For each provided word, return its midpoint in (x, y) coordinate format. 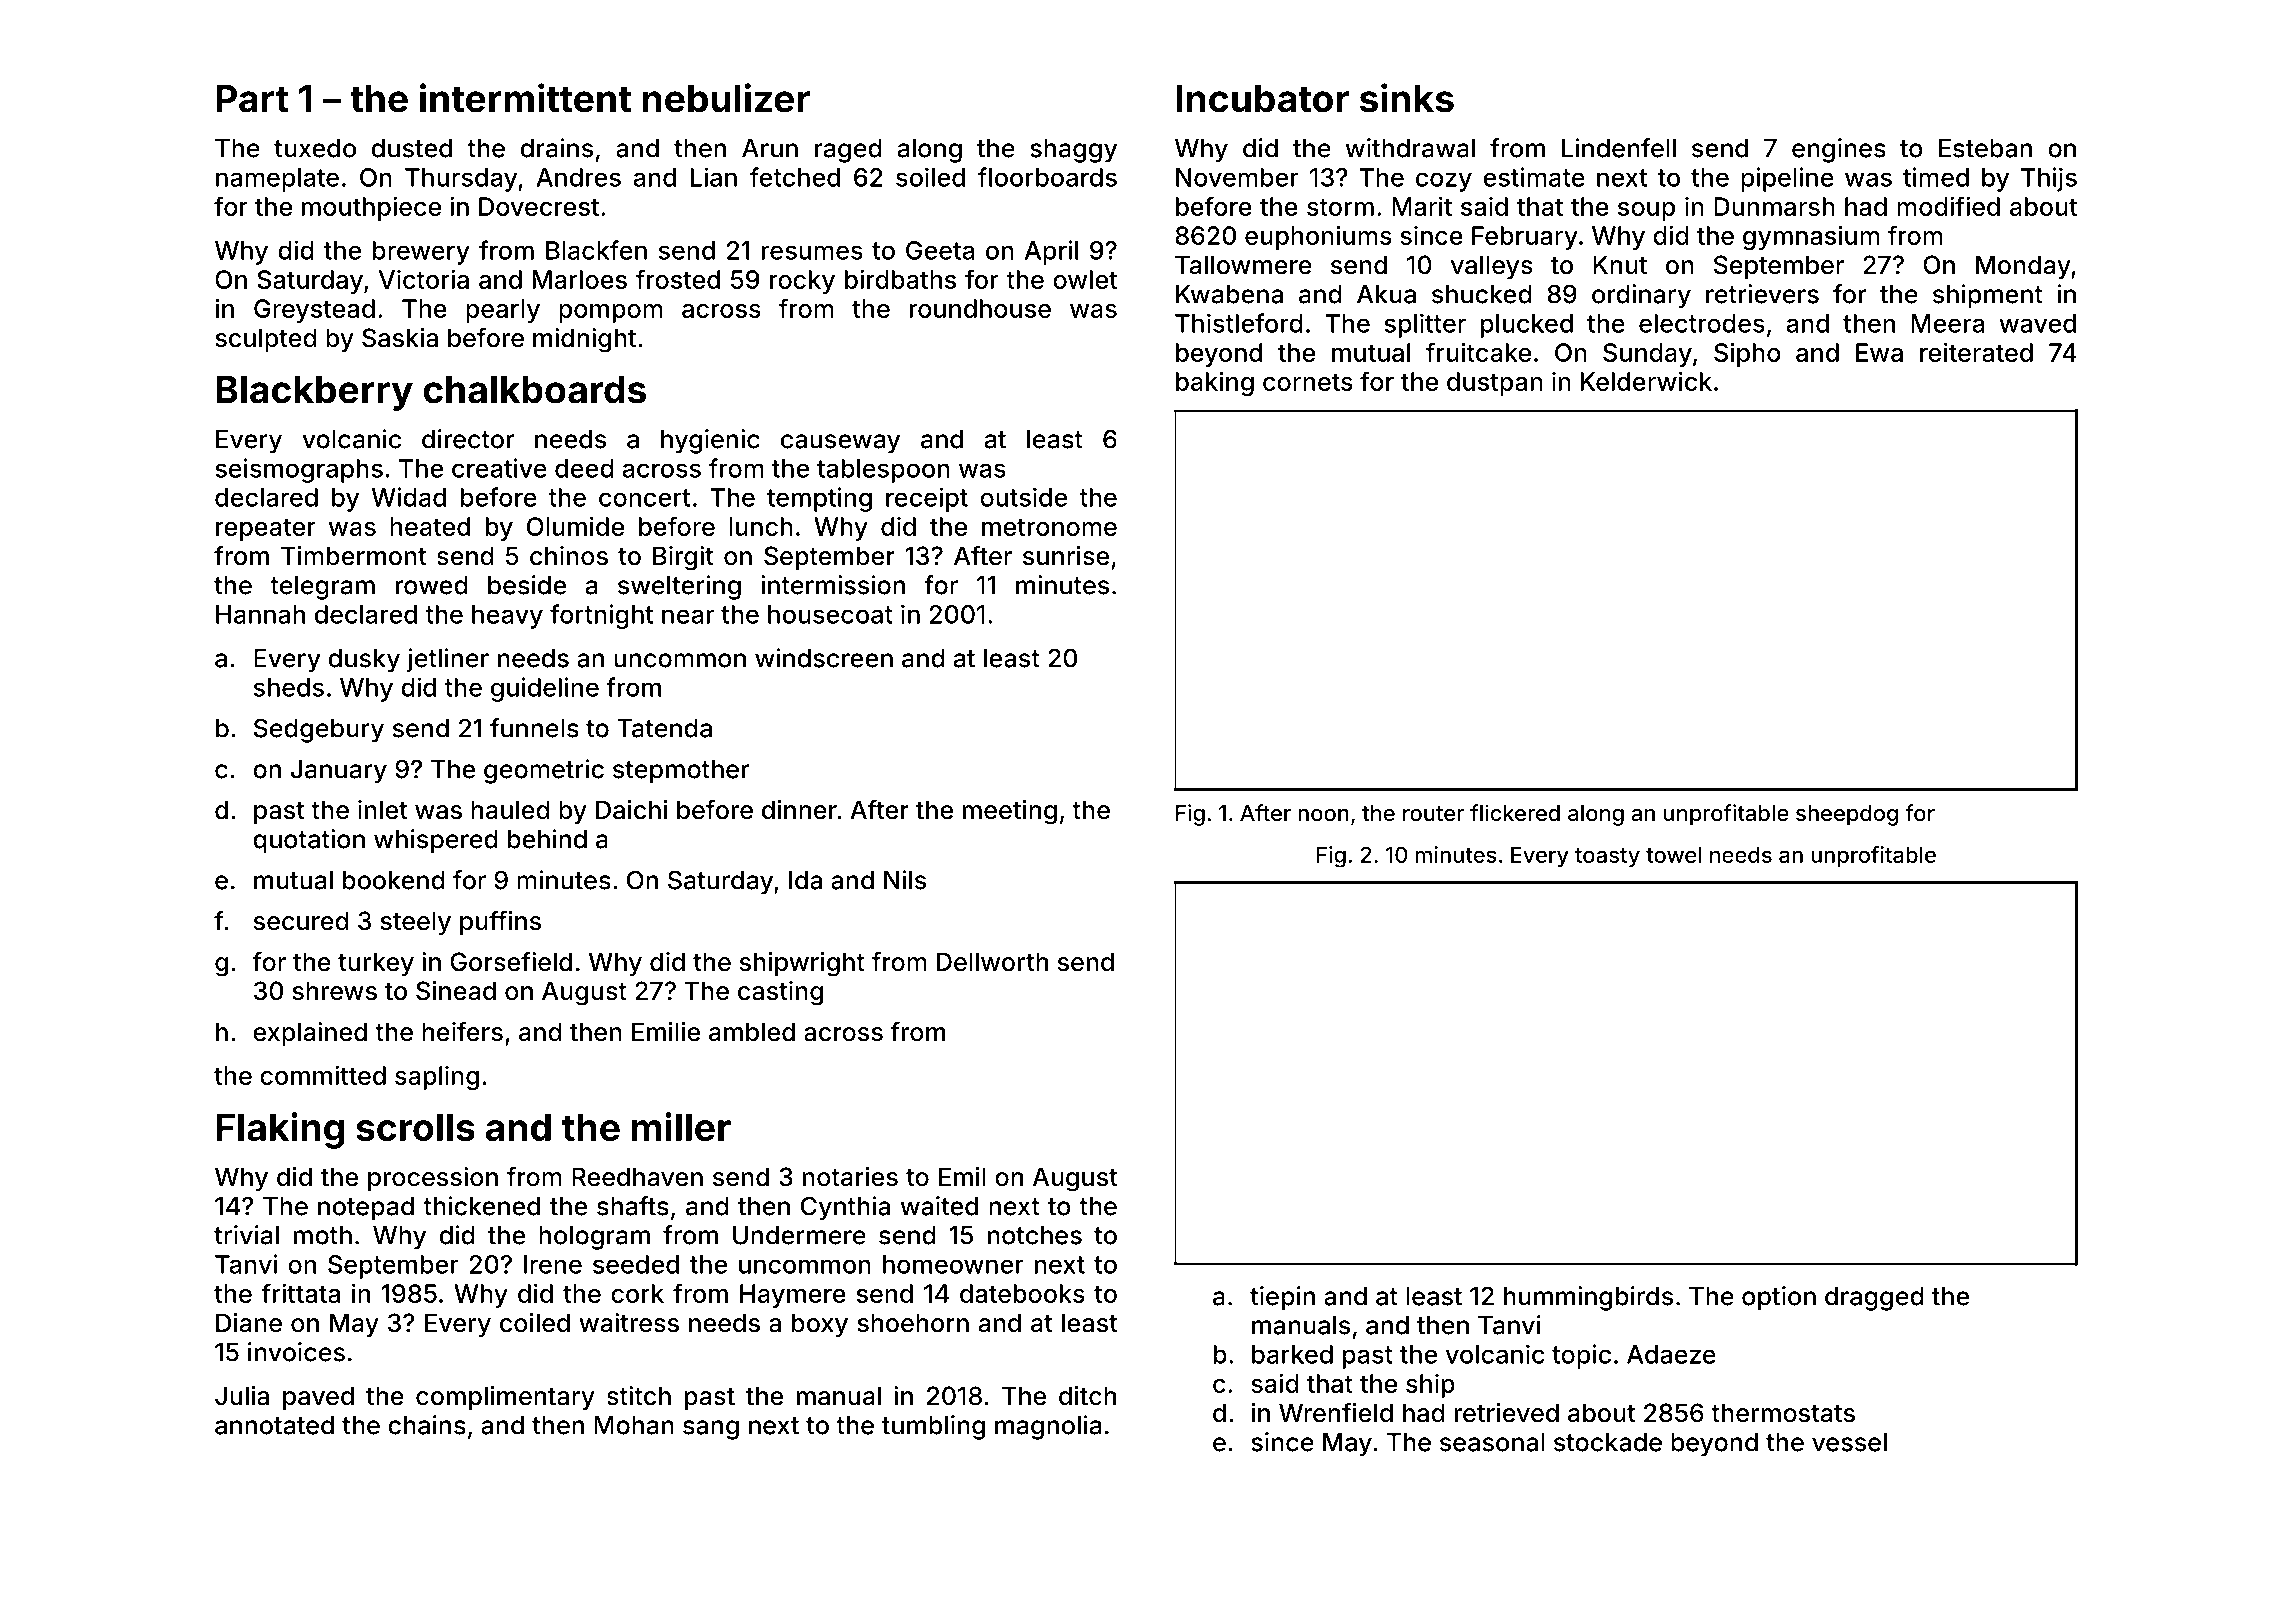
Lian (714, 177)
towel (1673, 855)
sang (711, 1430)
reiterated (1976, 352)
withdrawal (1410, 148)
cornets (1308, 382)
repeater (266, 529)
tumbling (933, 1427)
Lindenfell (1619, 148)
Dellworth (992, 962)
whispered (436, 841)
